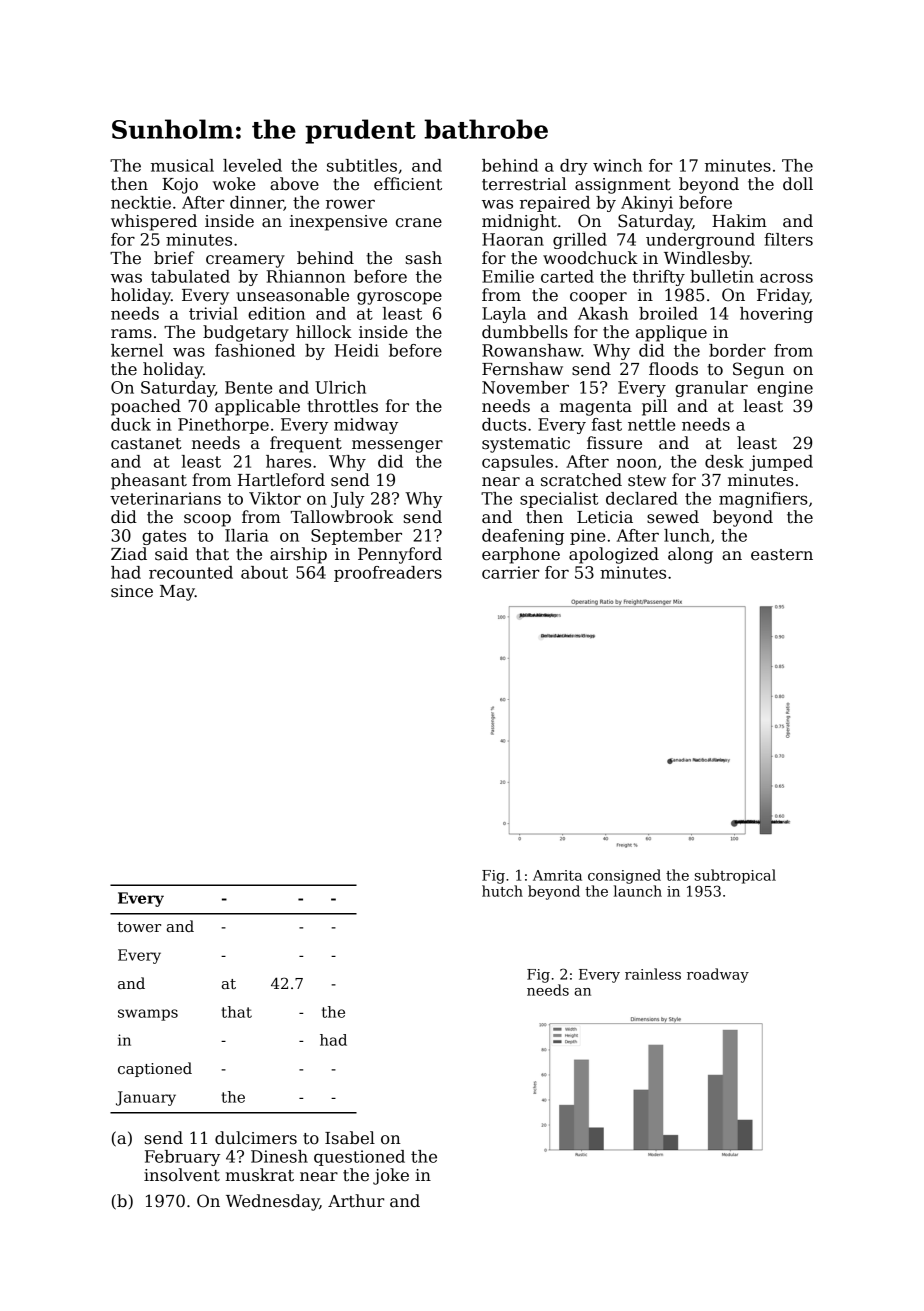  What do you see at coordinates (785, 389) in the screenshot?
I see `engine` at bounding box center [785, 389].
